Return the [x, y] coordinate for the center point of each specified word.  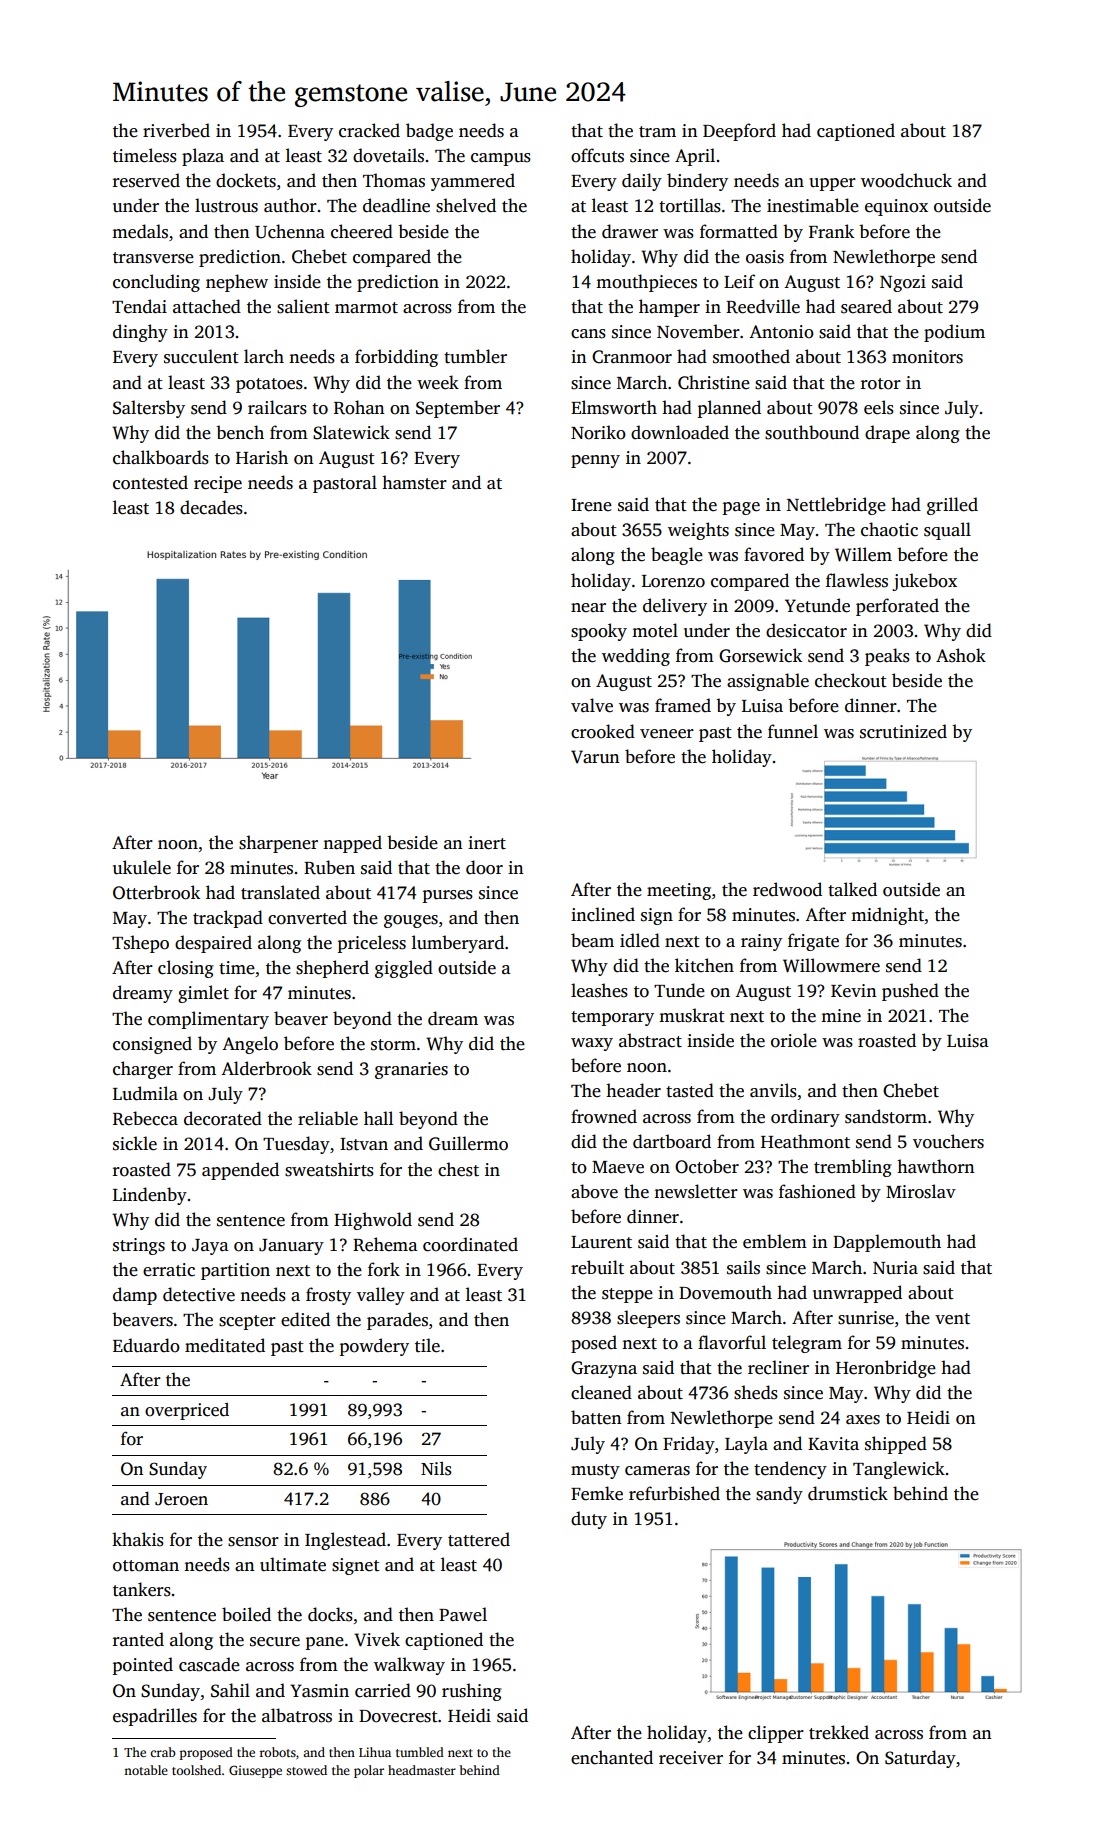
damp [135, 1296]
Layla [746, 1445]
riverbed [176, 130]
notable [146, 1770]
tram [657, 132]
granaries [411, 1070]
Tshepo [140, 944]
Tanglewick [899, 1470]
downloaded [680, 432]
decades [211, 507]
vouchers [948, 1141]
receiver [691, 1758]
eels [879, 407]
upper [832, 184]
